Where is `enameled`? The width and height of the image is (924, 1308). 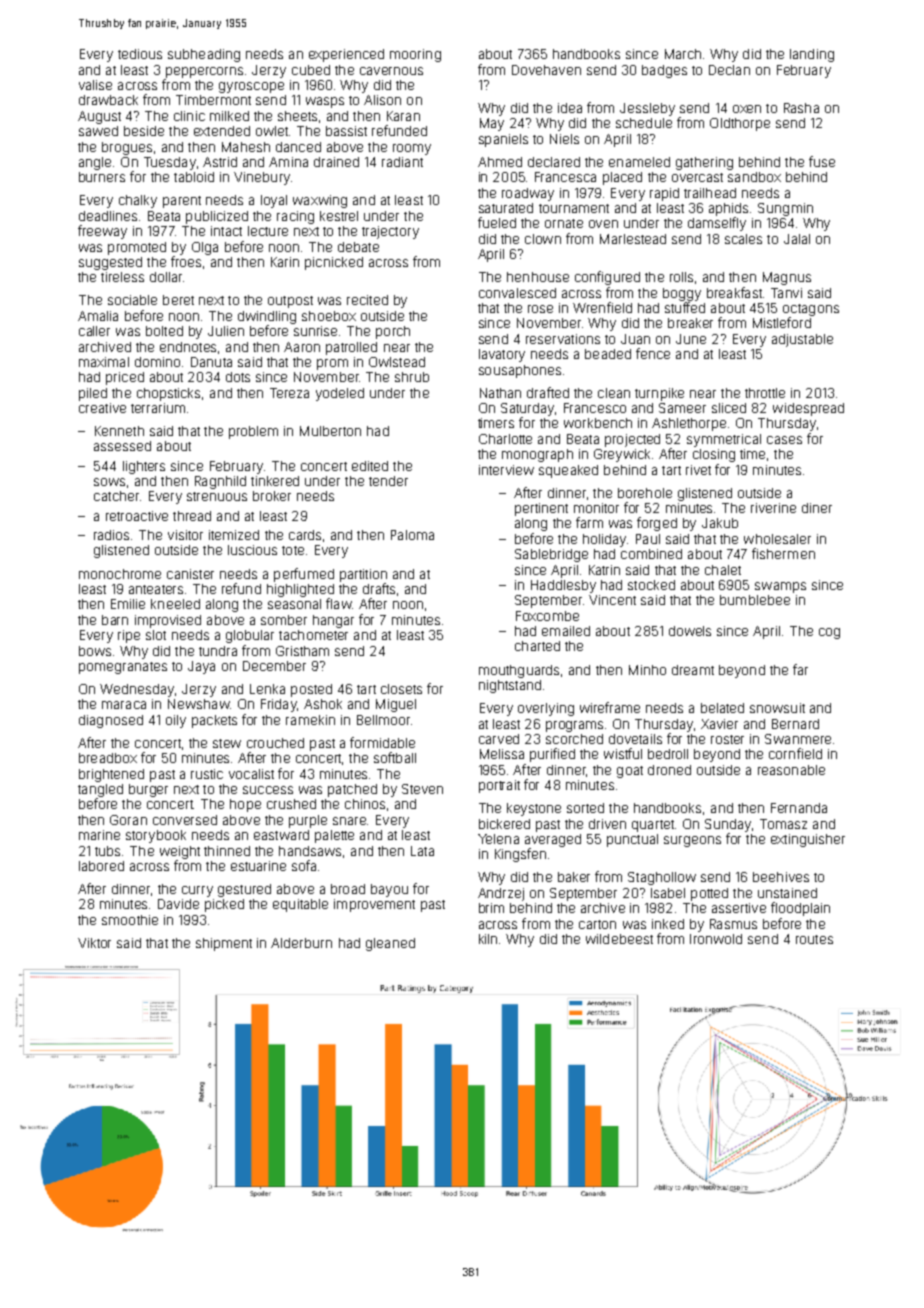
enameled is located at coordinates (639, 162).
